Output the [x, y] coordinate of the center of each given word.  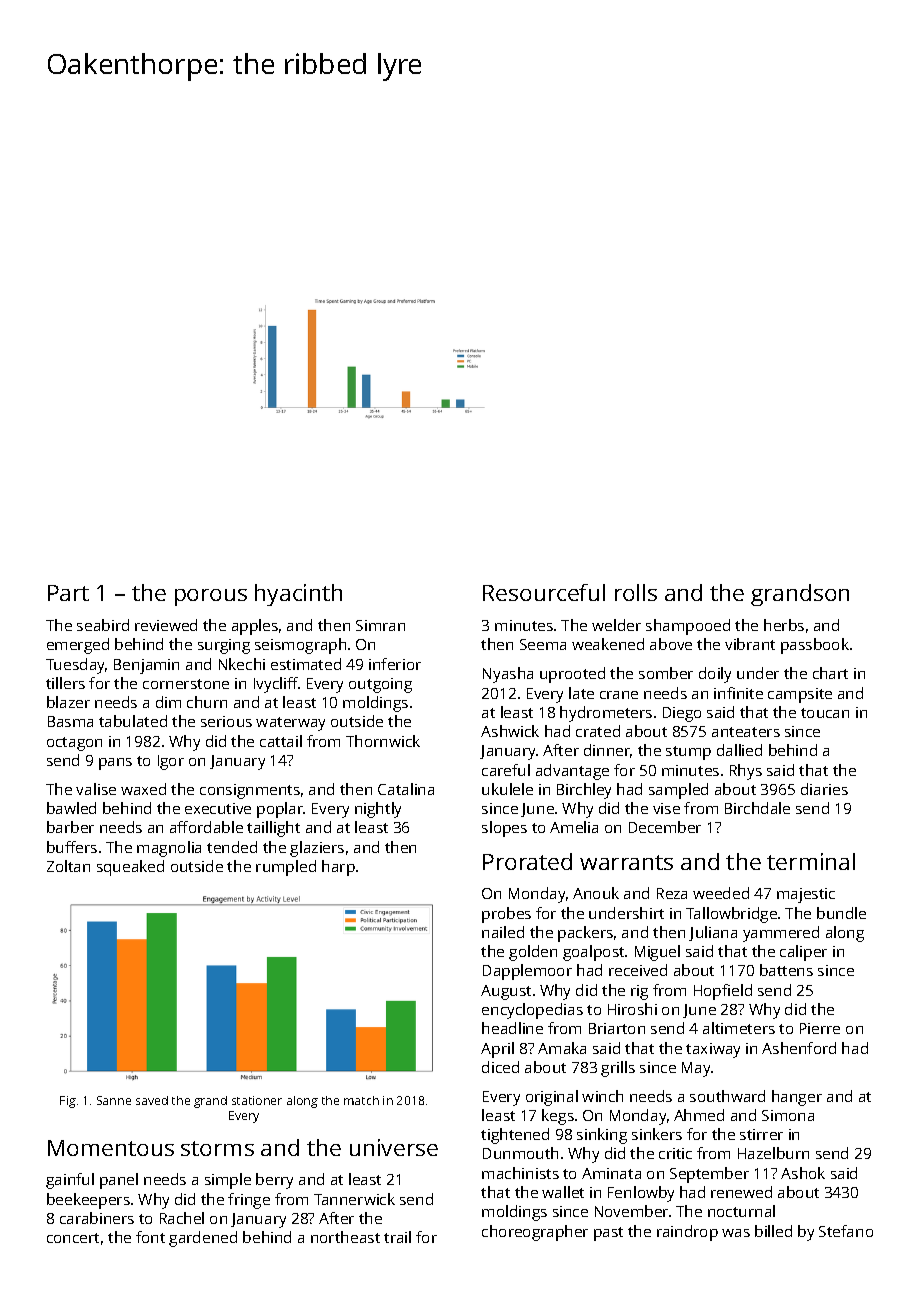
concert [73, 1238]
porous [211, 597]
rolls [636, 592]
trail [397, 1237]
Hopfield [723, 992]
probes [506, 915]
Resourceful [544, 592]
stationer [257, 1100]
